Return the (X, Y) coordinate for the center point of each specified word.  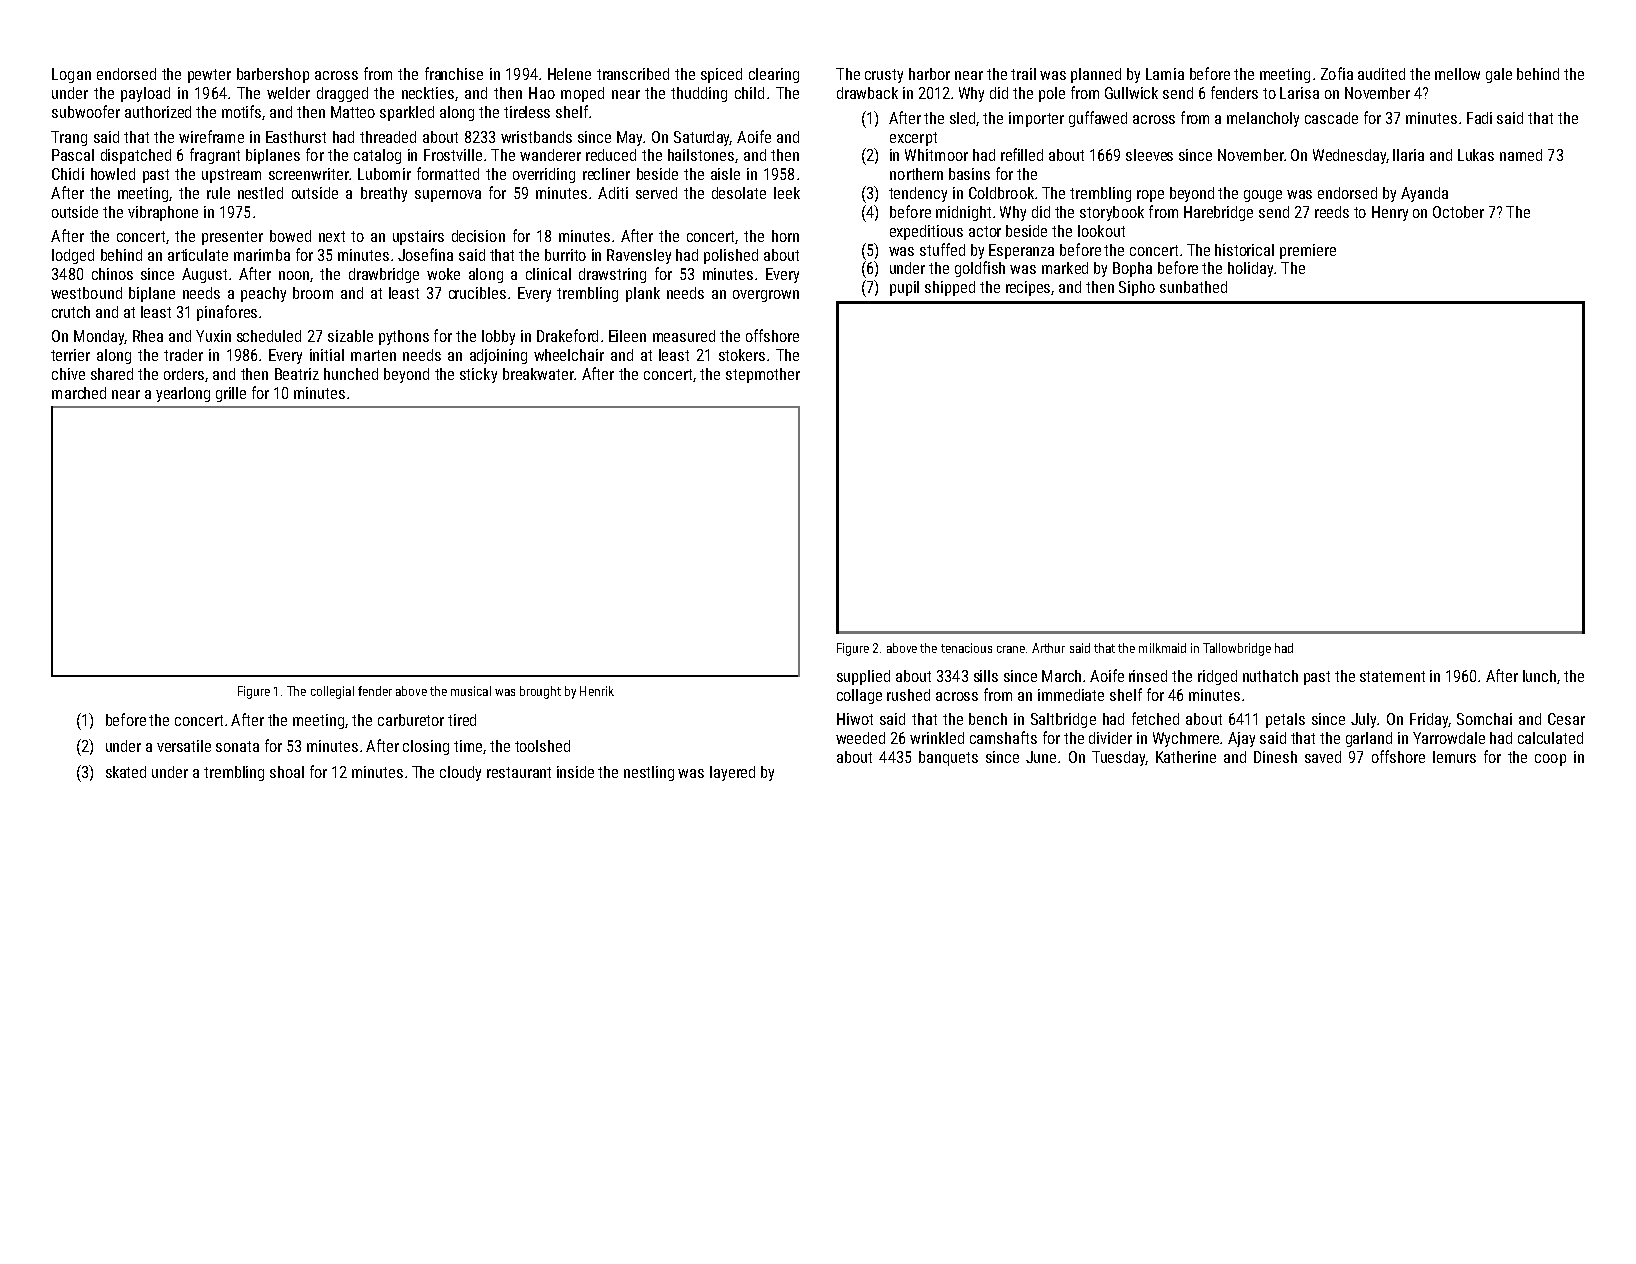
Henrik (597, 691)
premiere (1308, 251)
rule (218, 193)
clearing (774, 75)
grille (231, 394)
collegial (332, 692)
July (1363, 720)
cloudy (460, 773)
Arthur (1048, 648)
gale (1499, 75)
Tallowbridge (1237, 649)
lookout (1101, 231)
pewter (209, 76)
